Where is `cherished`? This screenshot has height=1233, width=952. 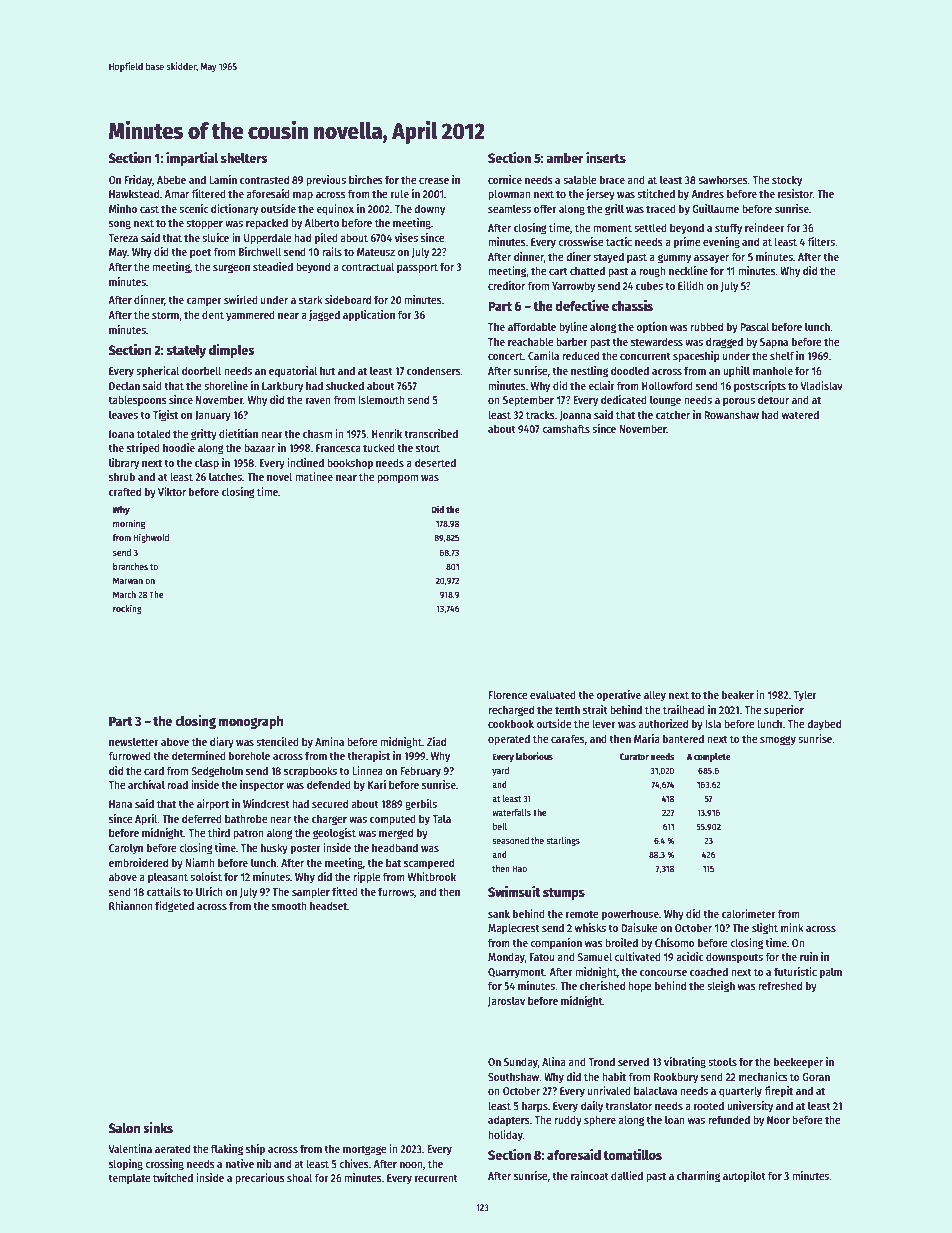 cherished is located at coordinates (602, 985).
